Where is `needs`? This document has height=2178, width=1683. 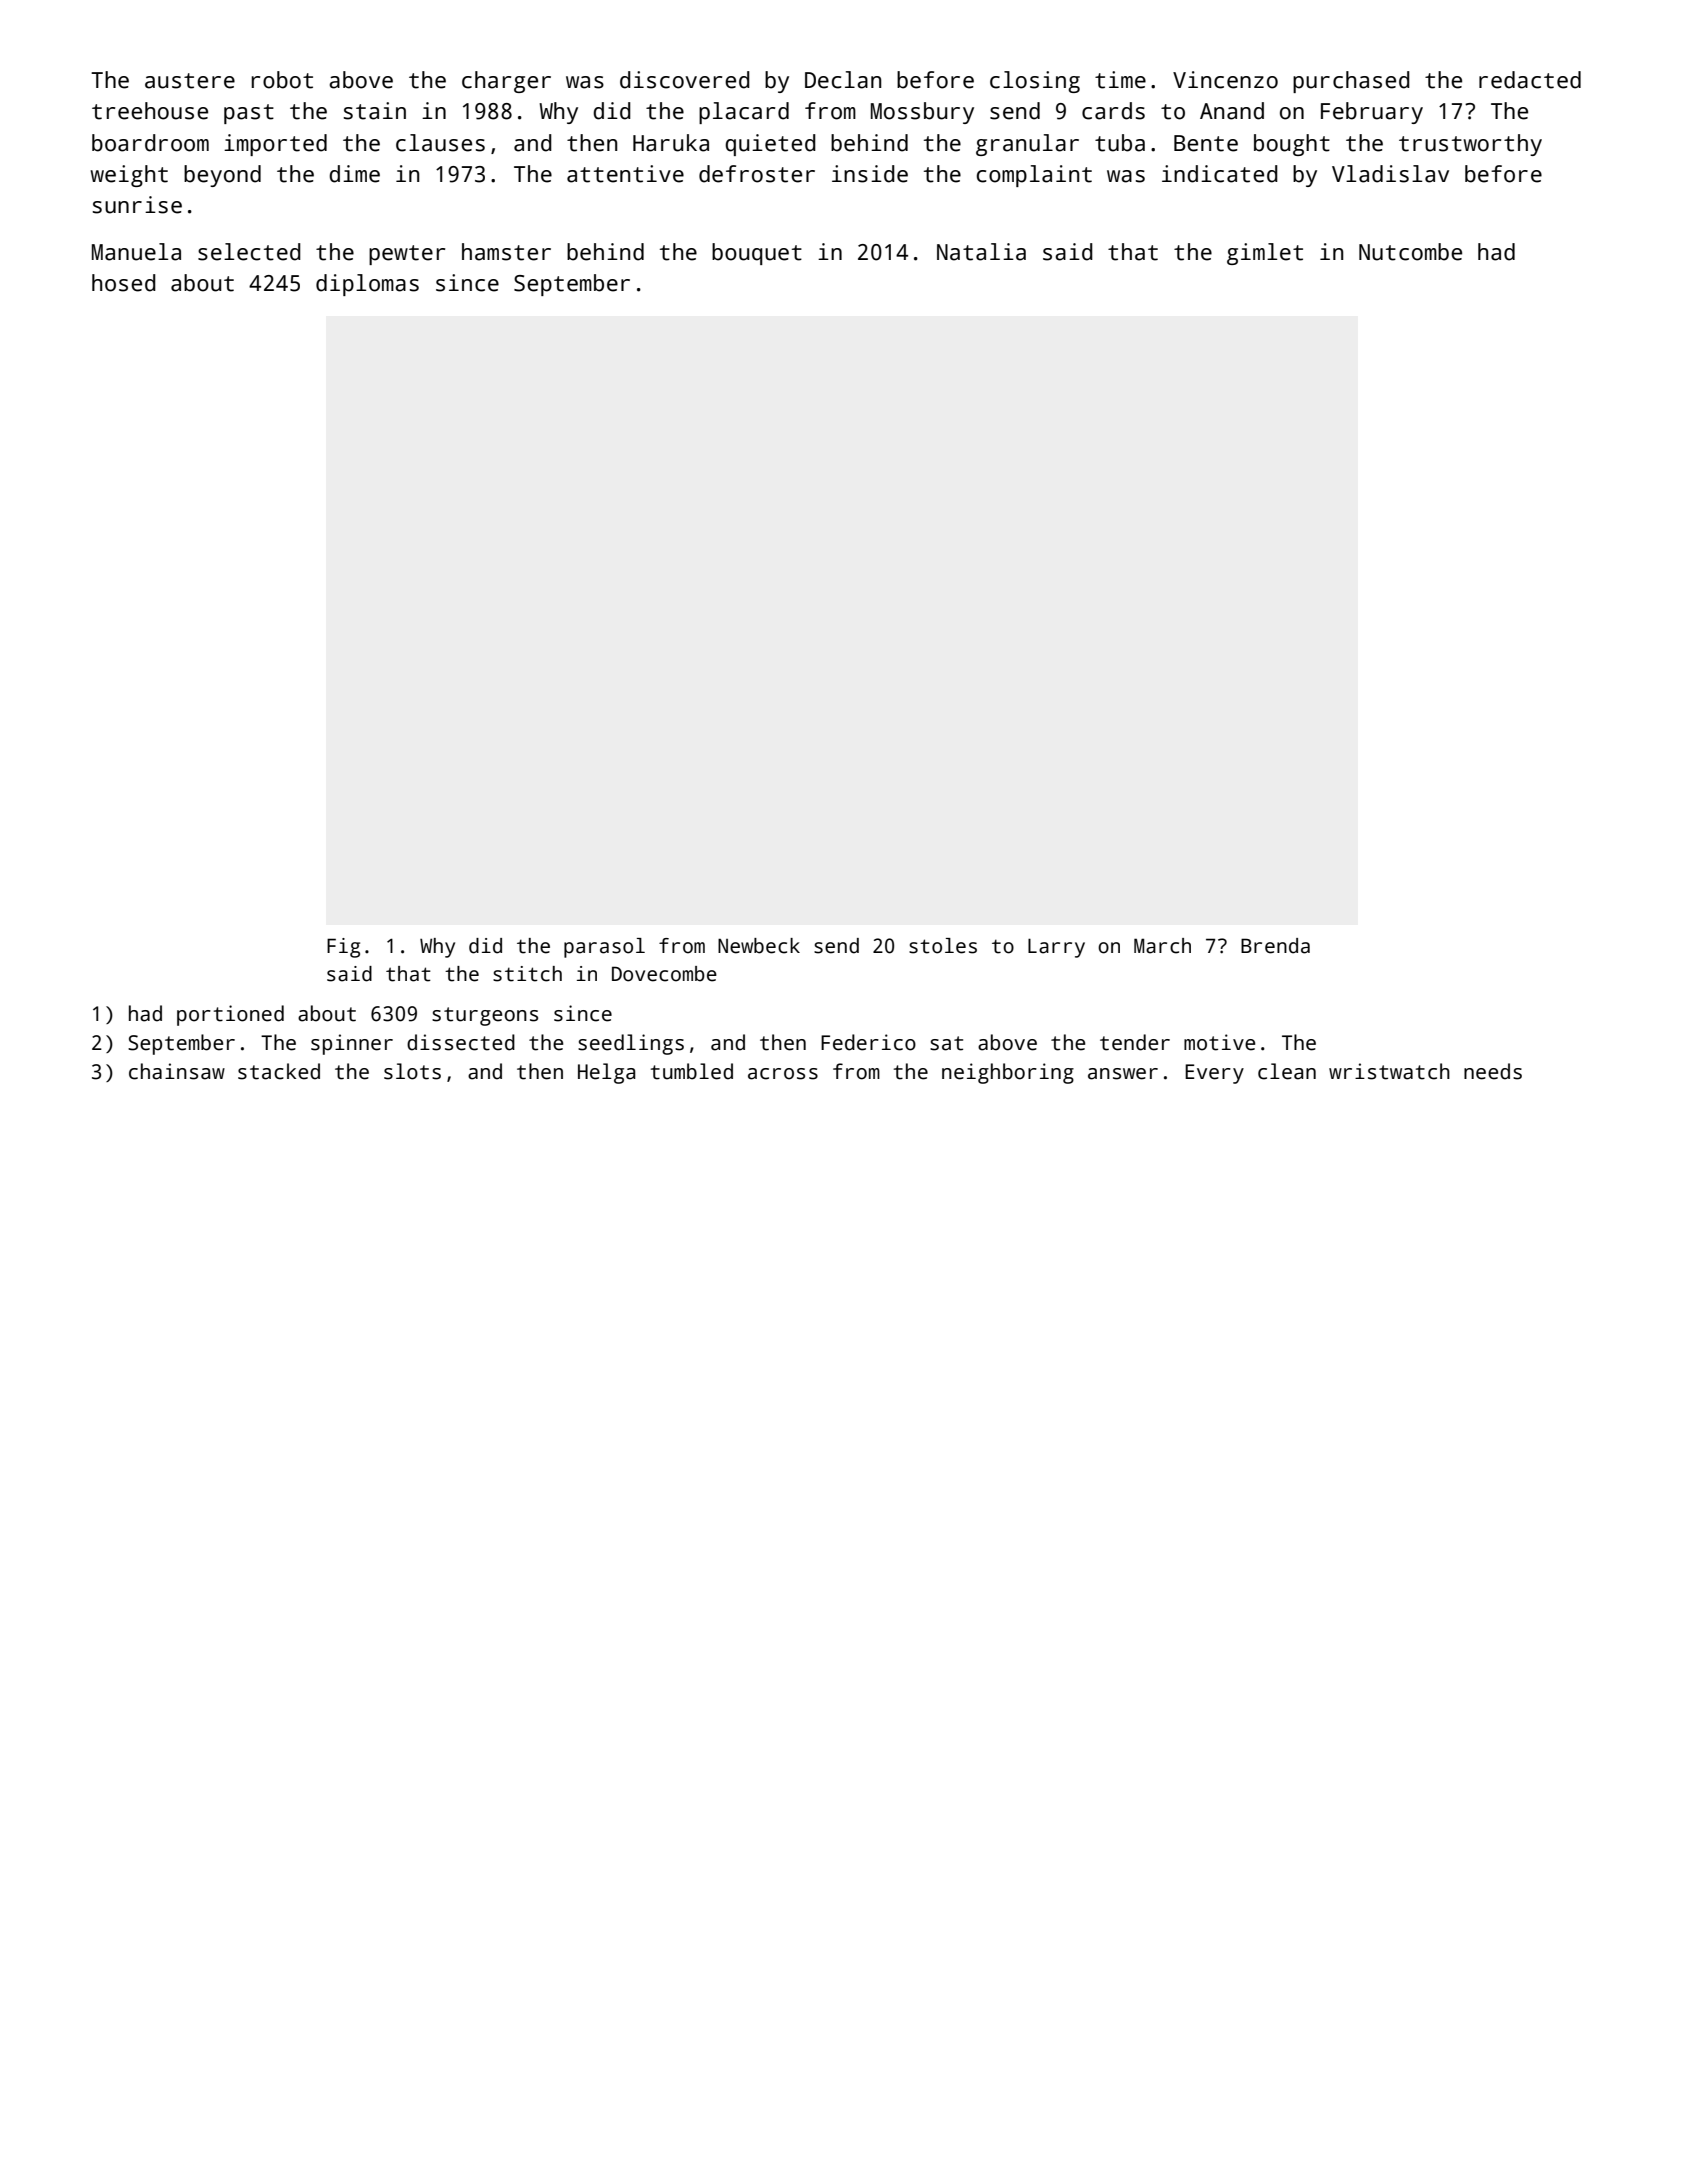 needs is located at coordinates (1493, 1071).
